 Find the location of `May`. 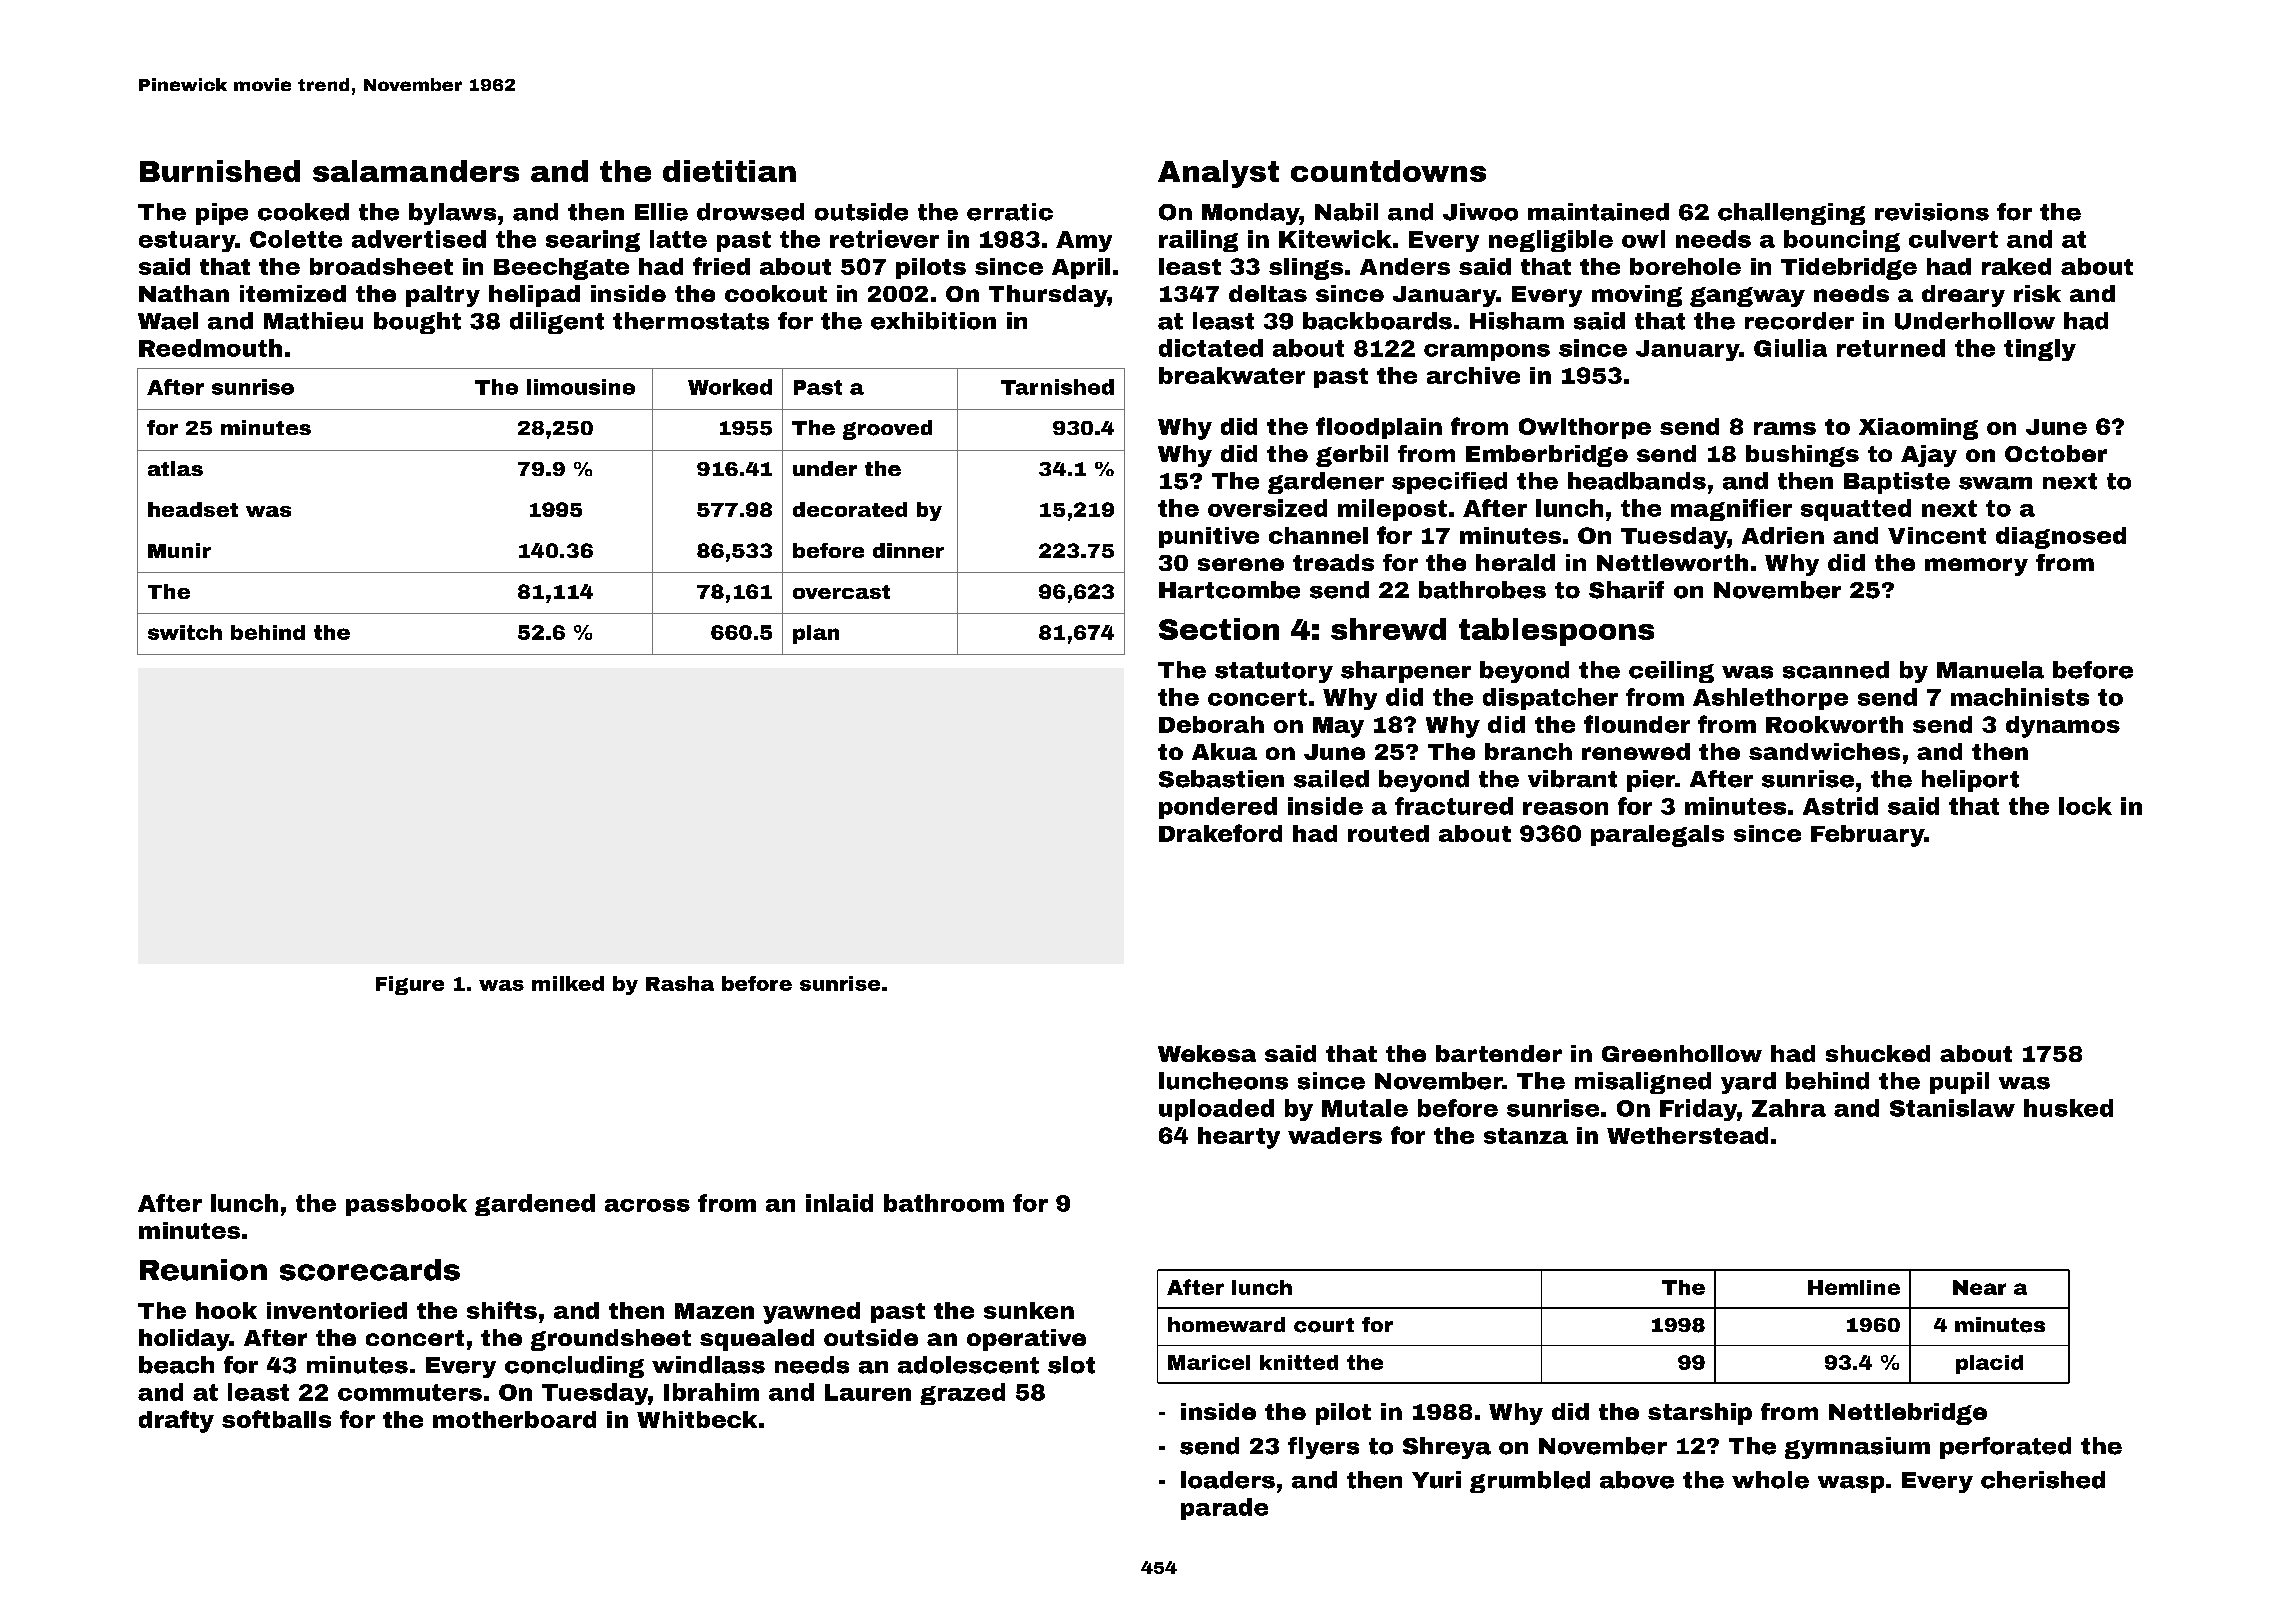

May is located at coordinates (1338, 727).
